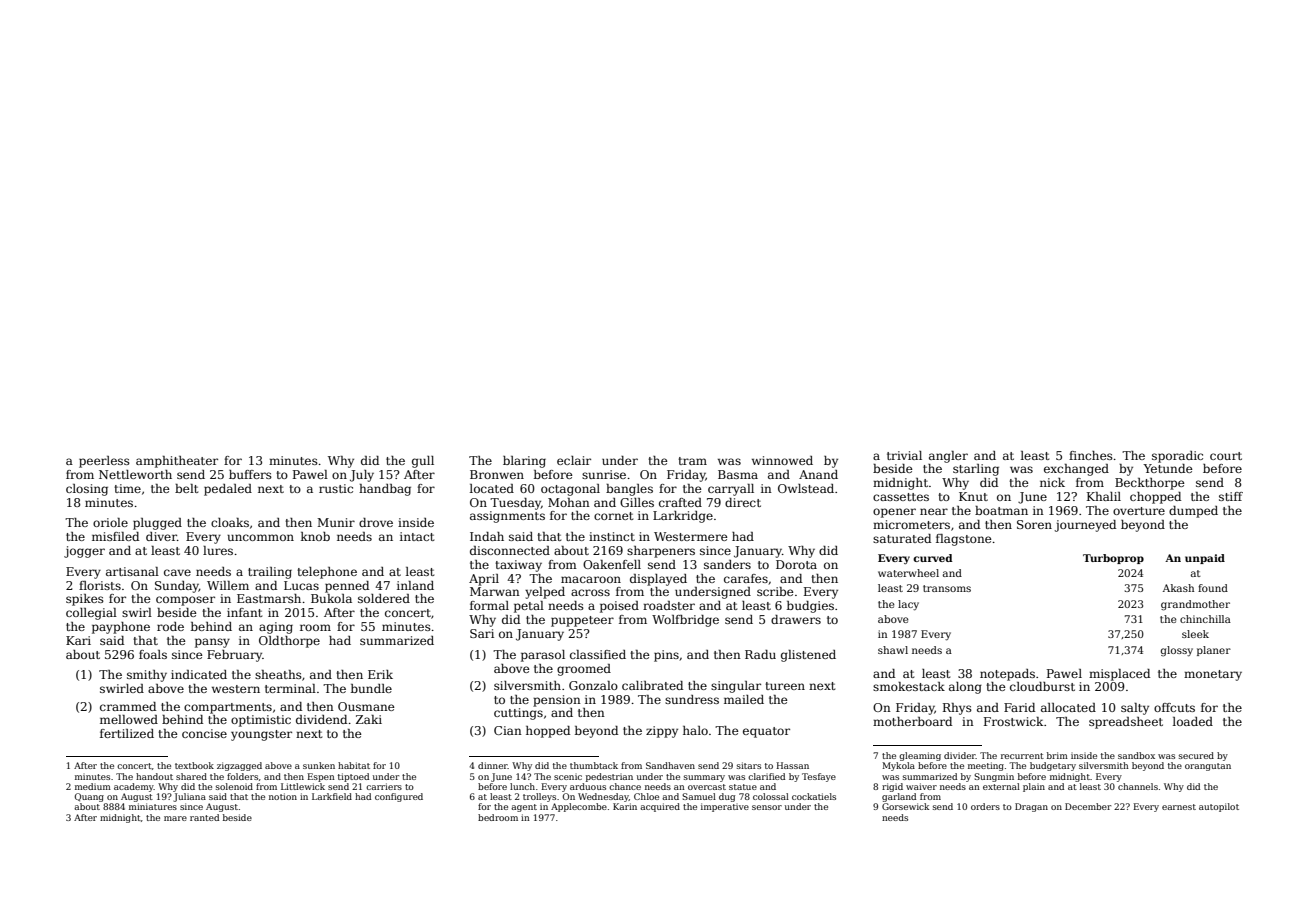 This screenshot has height=924, width=1308. I want to click on Yetunde, so click(1168, 468).
